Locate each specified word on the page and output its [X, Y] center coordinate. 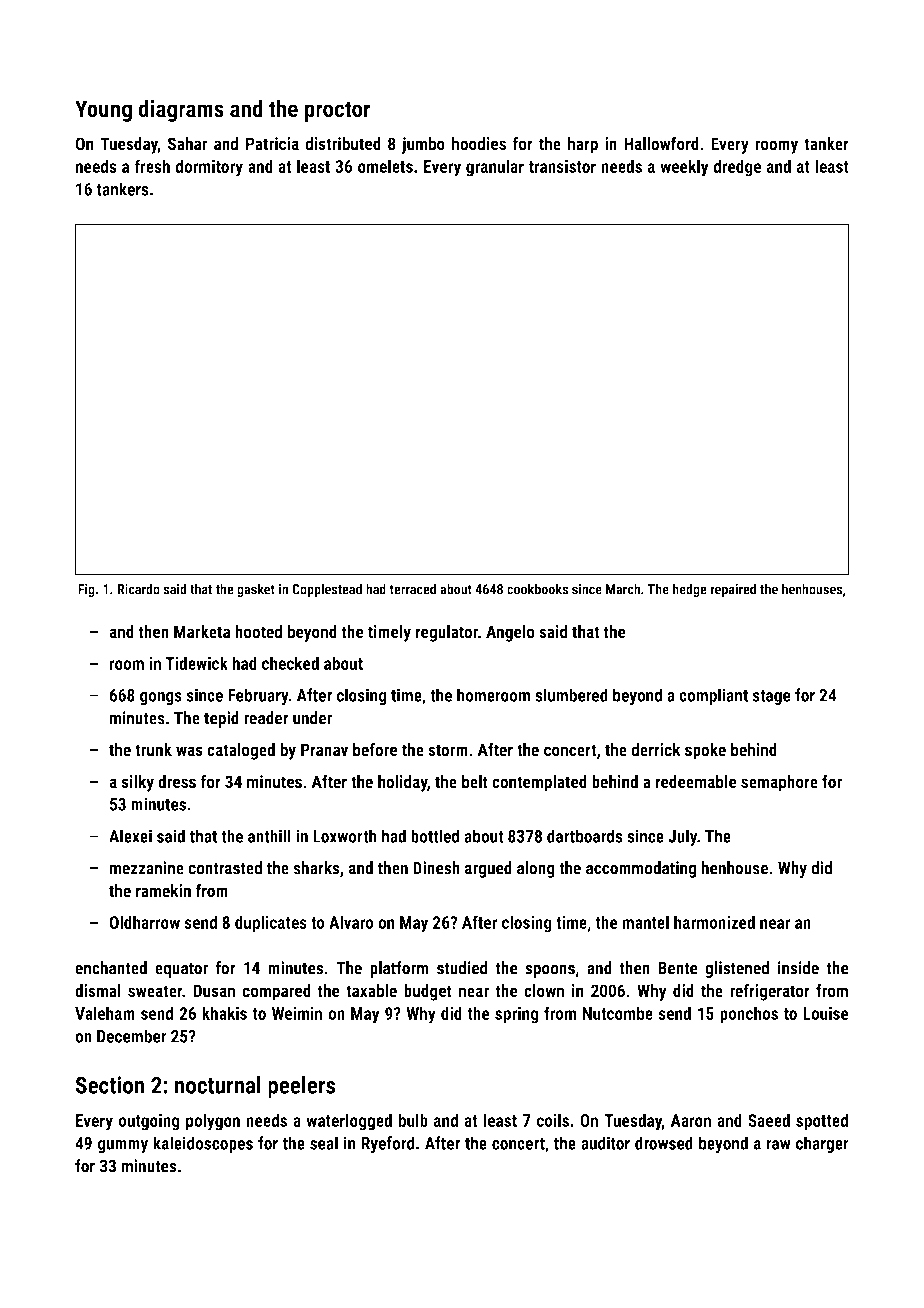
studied [462, 968]
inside [798, 968]
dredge [737, 168]
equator [181, 970]
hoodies [479, 144]
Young [103, 111]
